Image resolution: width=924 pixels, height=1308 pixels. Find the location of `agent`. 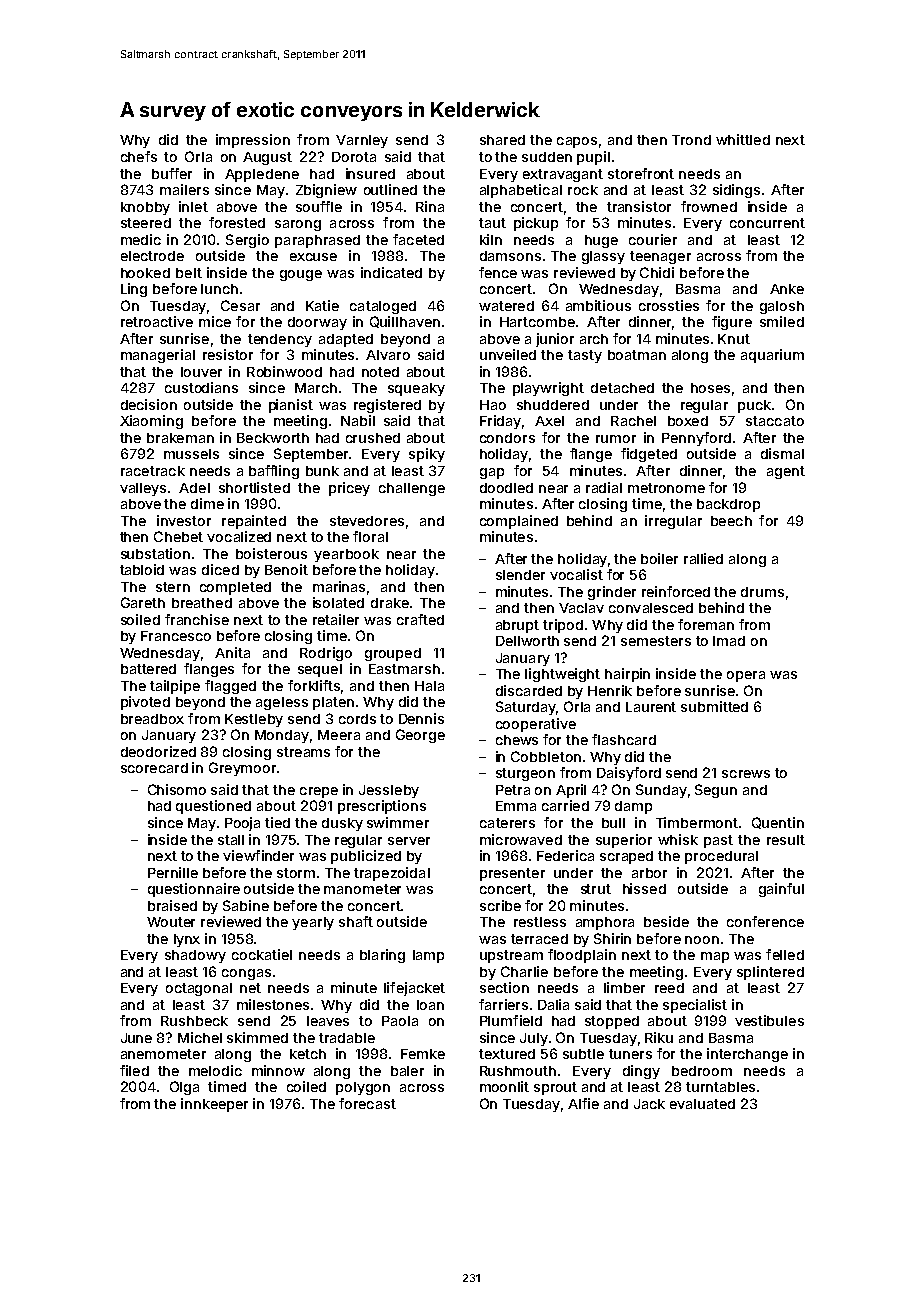

agent is located at coordinates (786, 472).
